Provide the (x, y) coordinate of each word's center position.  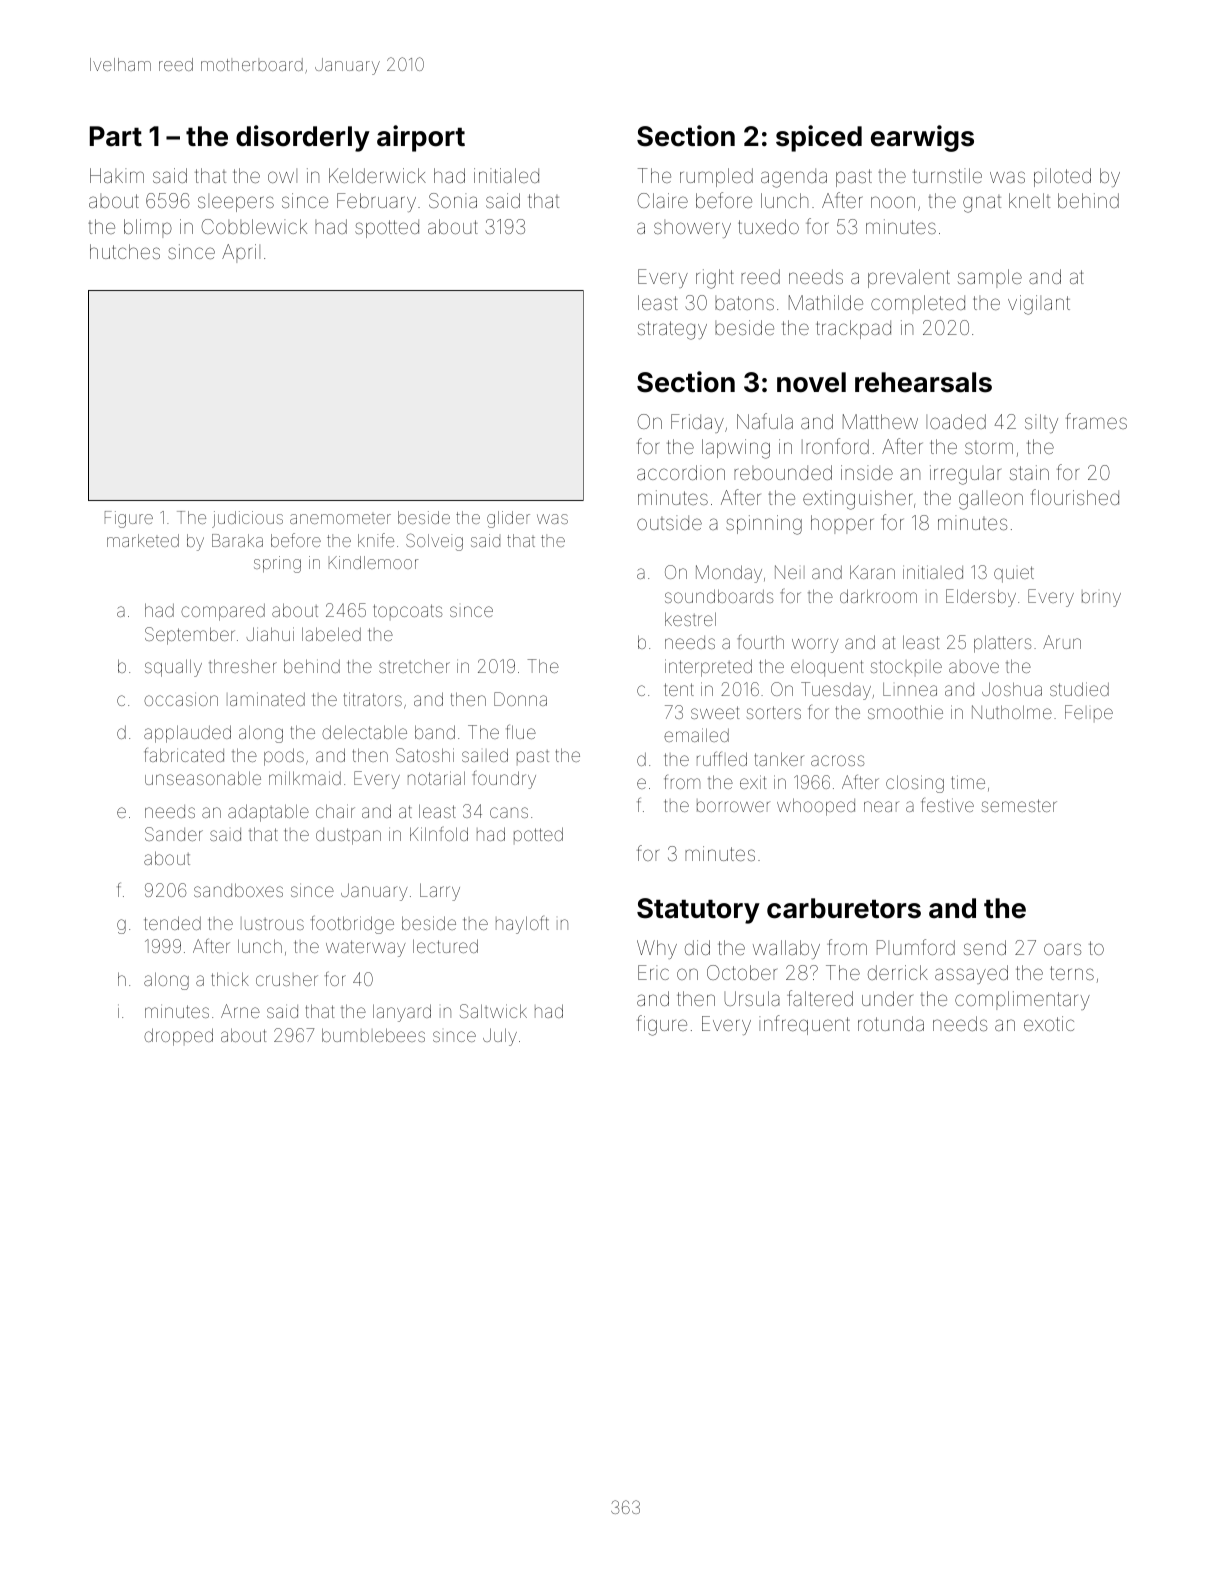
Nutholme (1012, 712)
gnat (982, 204)
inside (867, 472)
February (376, 202)
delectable (364, 732)
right (715, 279)
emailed (696, 735)
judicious (247, 519)
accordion (681, 472)
